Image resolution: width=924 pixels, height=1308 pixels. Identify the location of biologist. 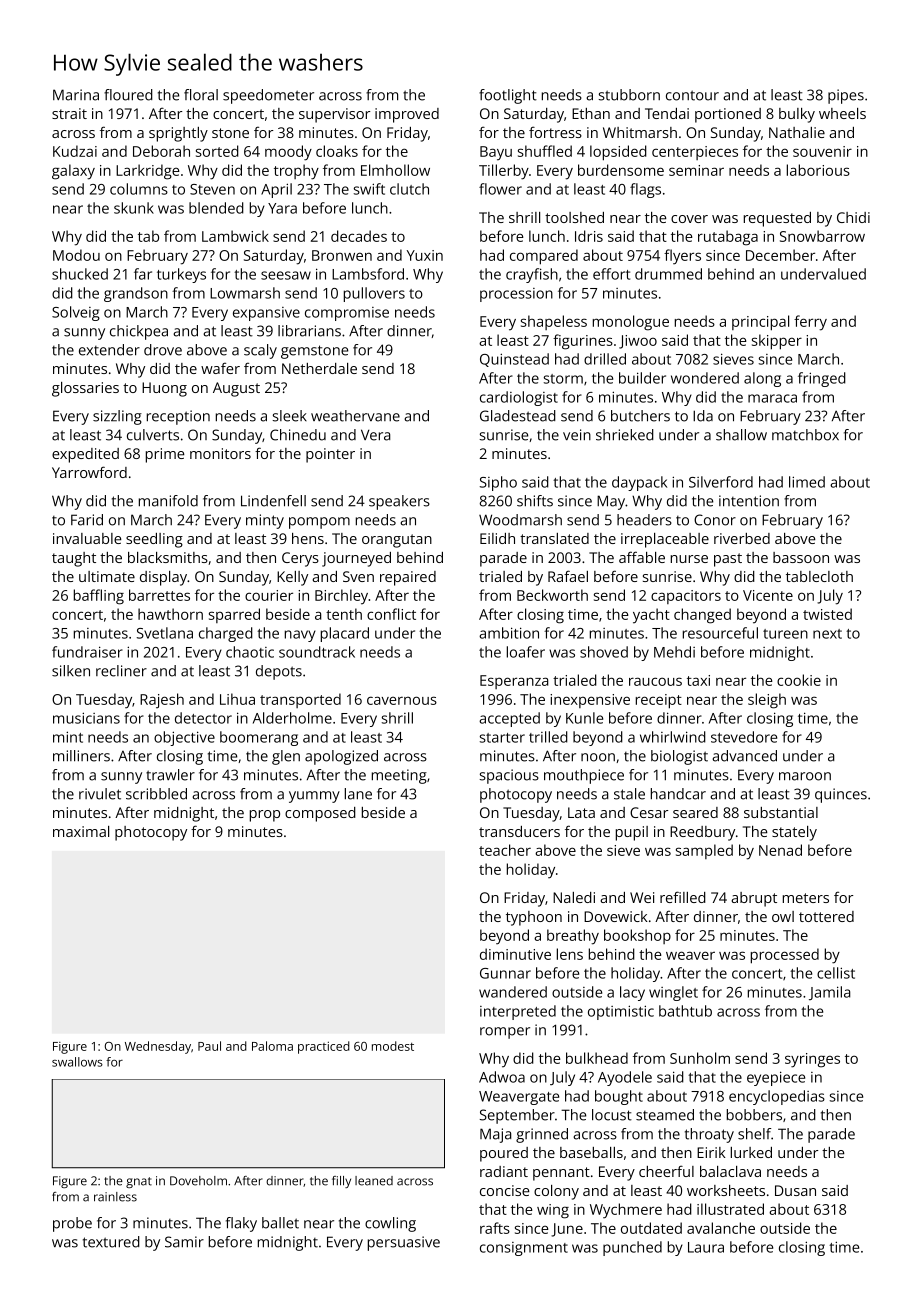
(679, 757).
